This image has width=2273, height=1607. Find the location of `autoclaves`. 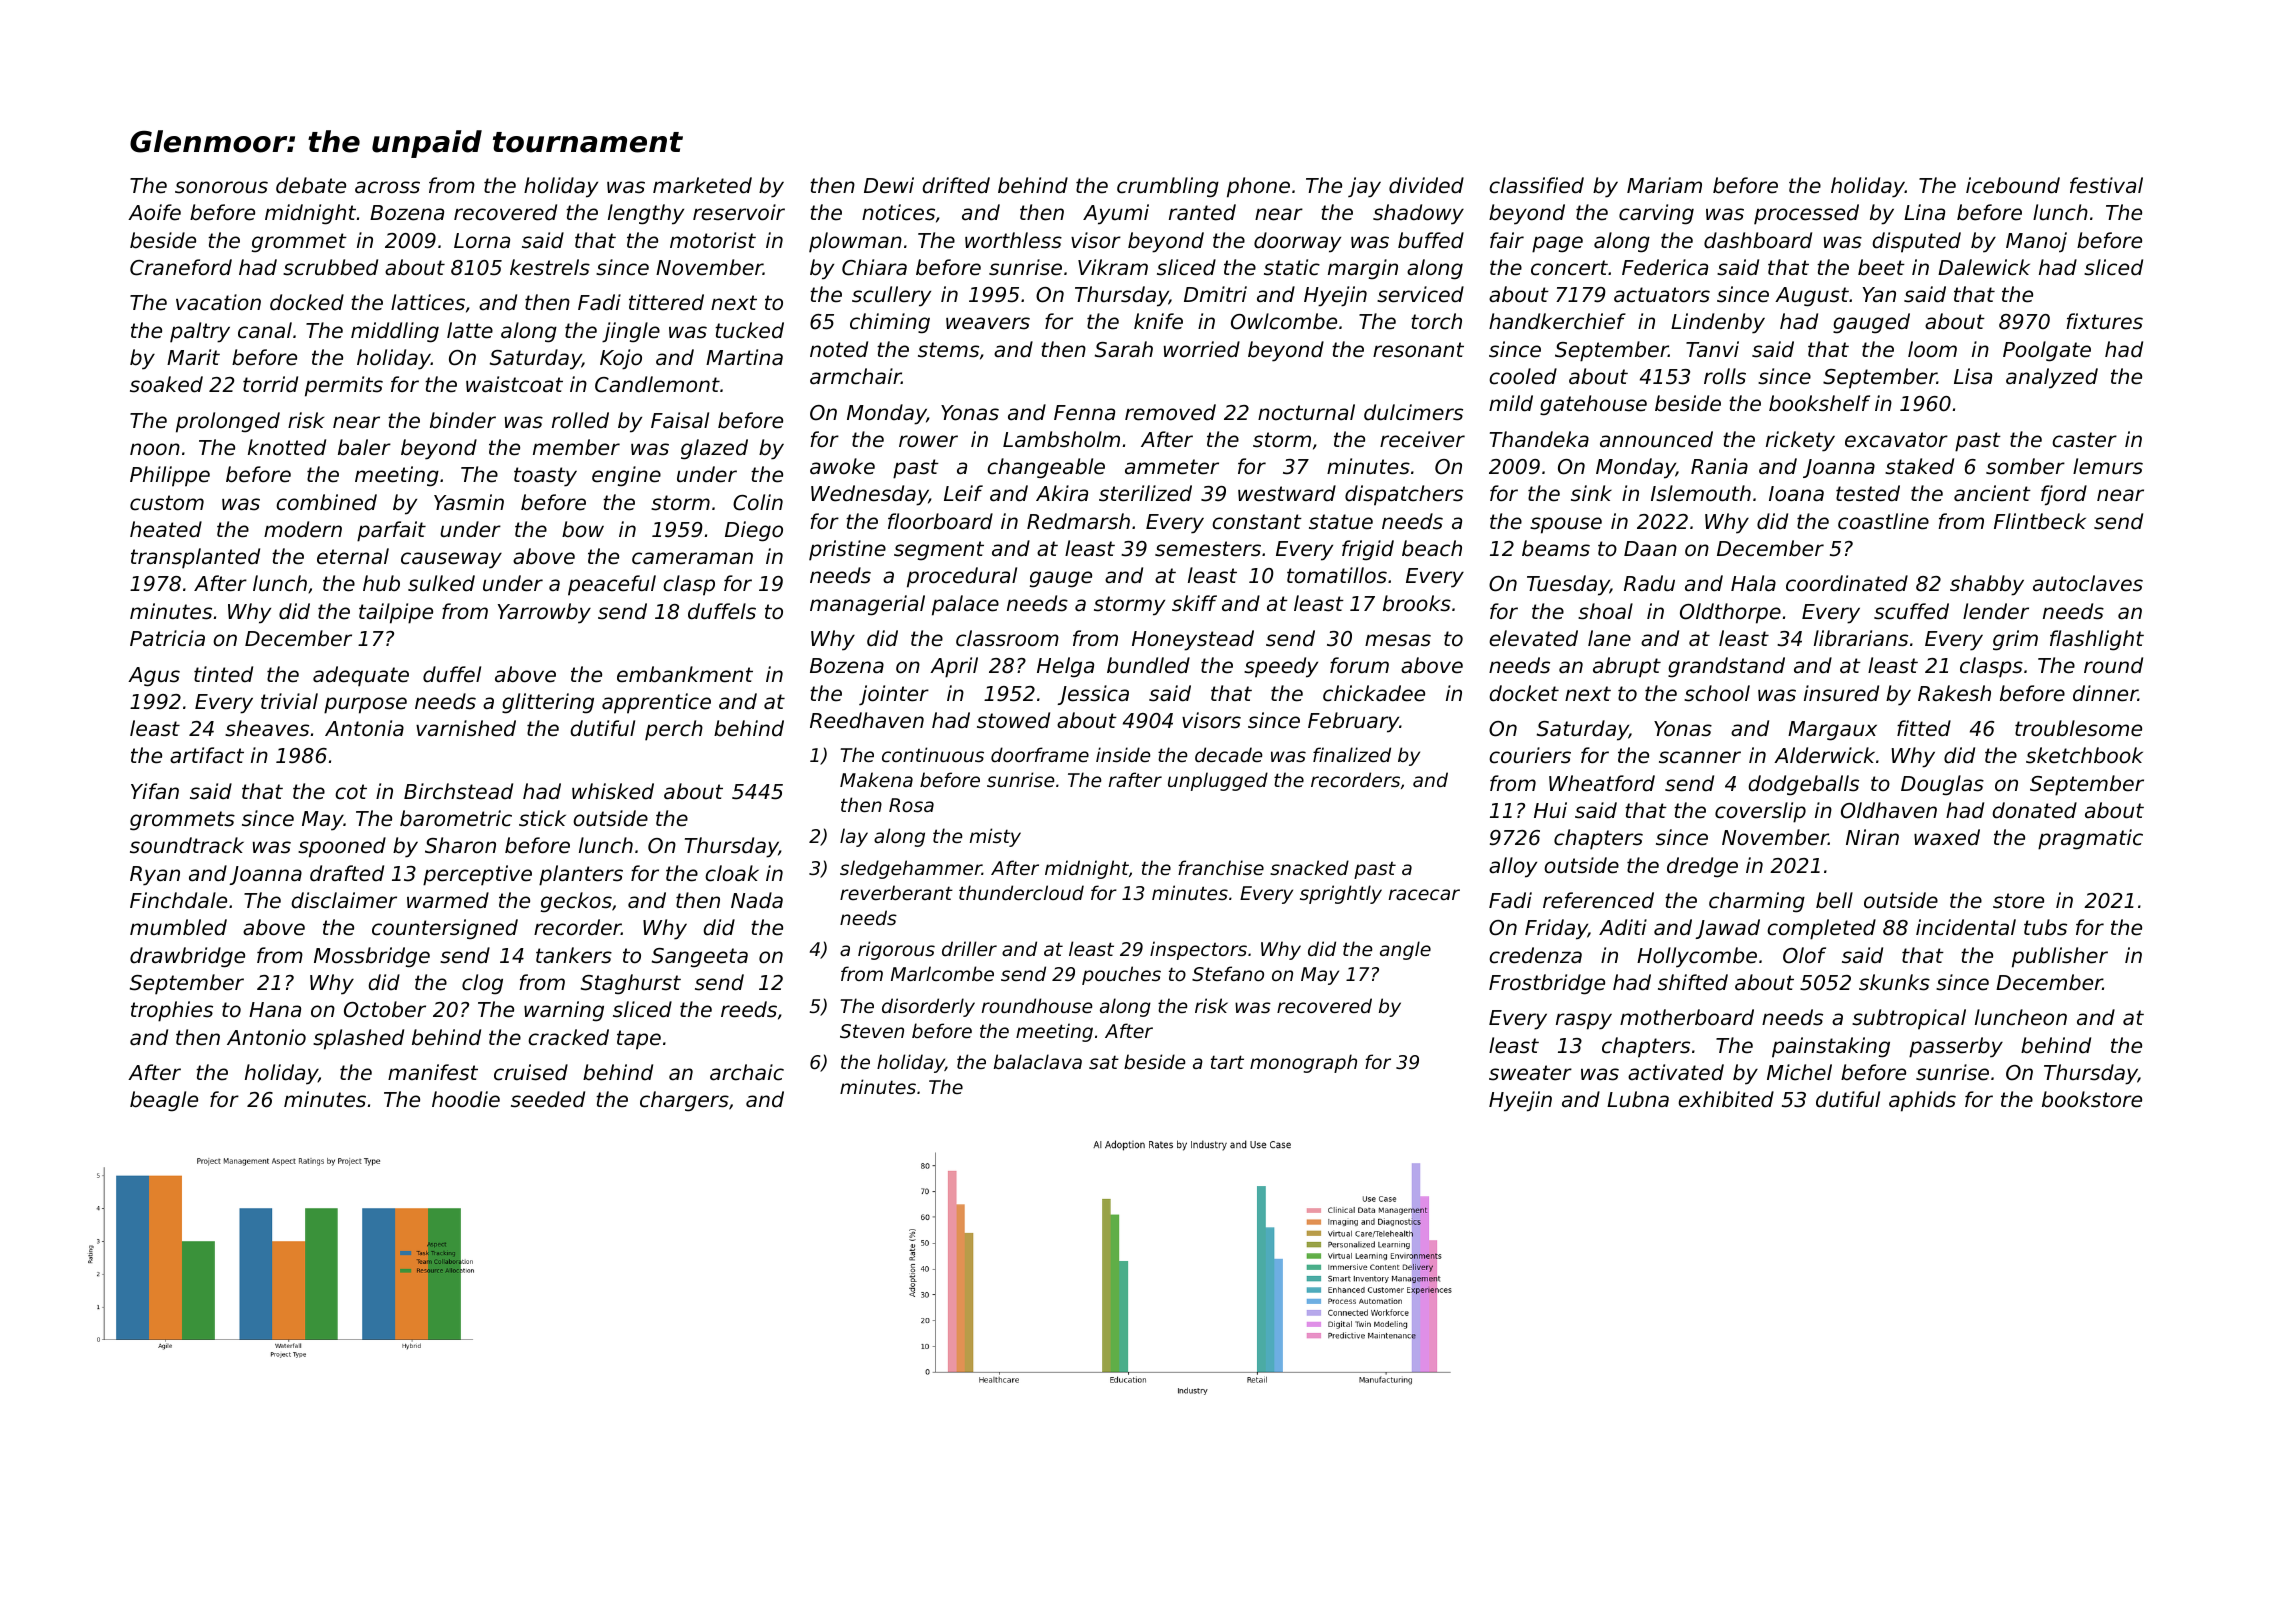

autoclaves is located at coordinates (2088, 583).
